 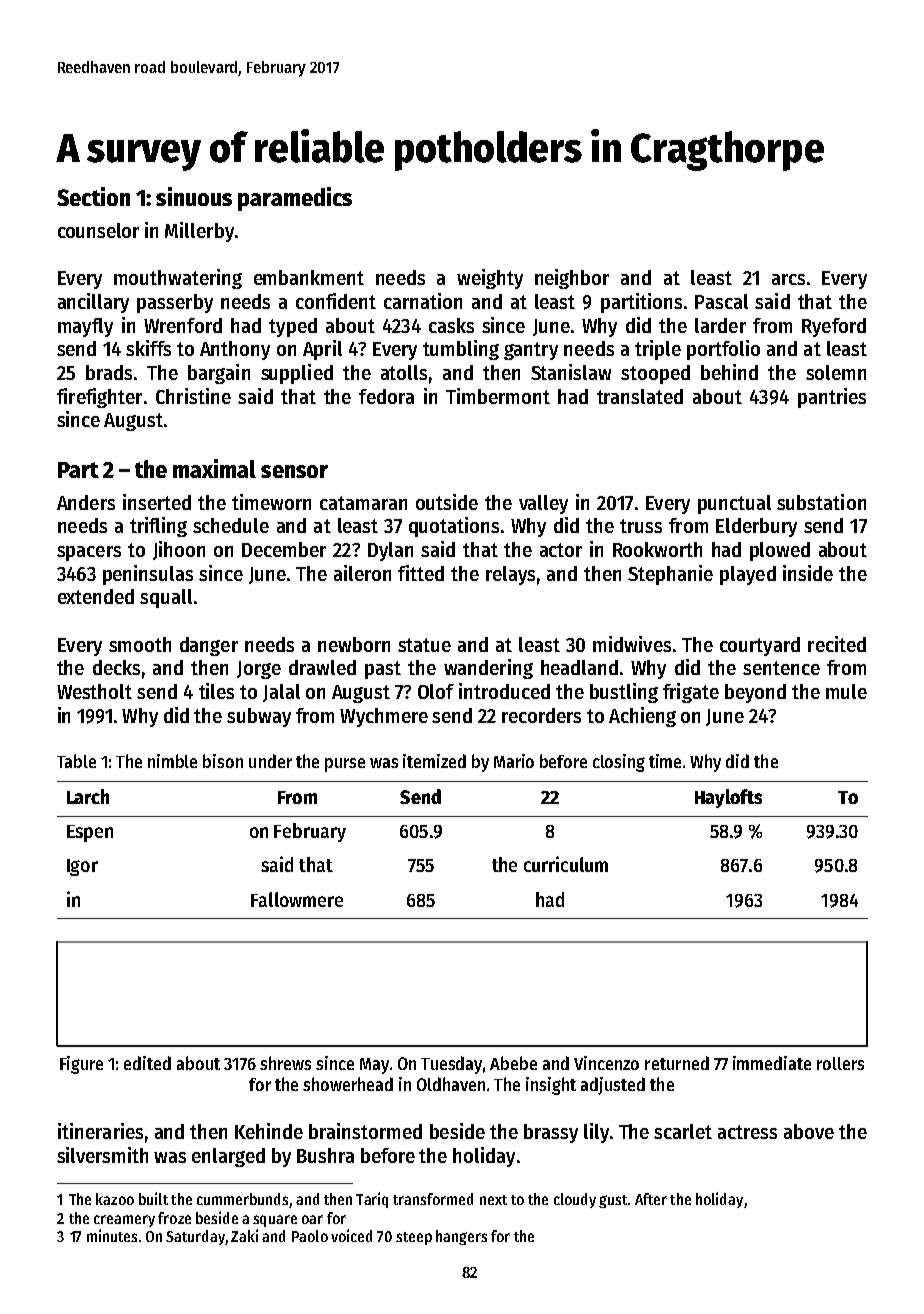 I want to click on weighty, so click(x=490, y=279).
